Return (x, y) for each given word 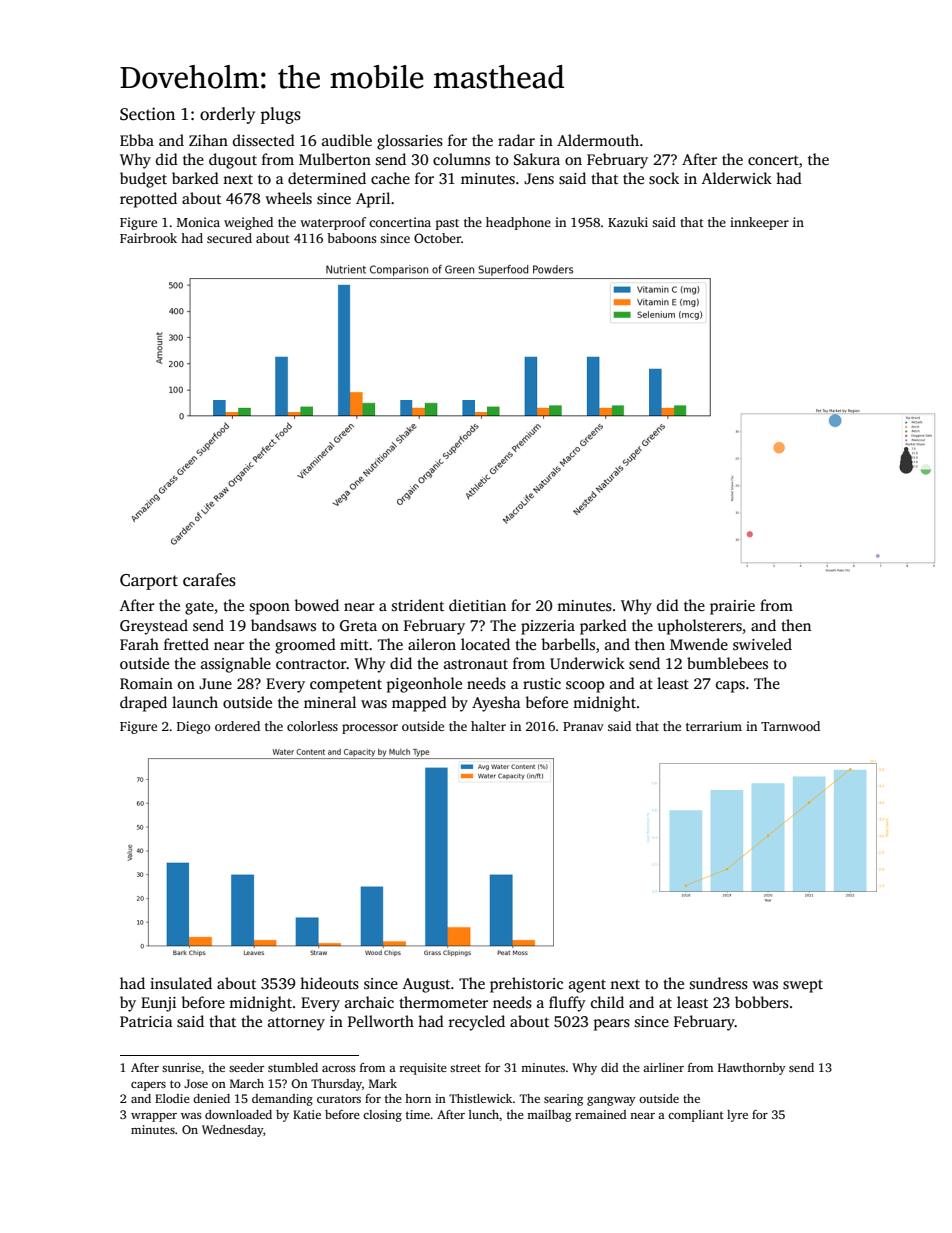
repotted (148, 200)
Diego (193, 727)
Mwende (699, 644)
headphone (518, 223)
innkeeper (759, 223)
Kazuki (628, 222)
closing (382, 1116)
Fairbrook (148, 238)
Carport (149, 582)
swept (803, 986)
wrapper (154, 1117)
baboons (351, 238)
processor (370, 729)
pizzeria (548, 627)
